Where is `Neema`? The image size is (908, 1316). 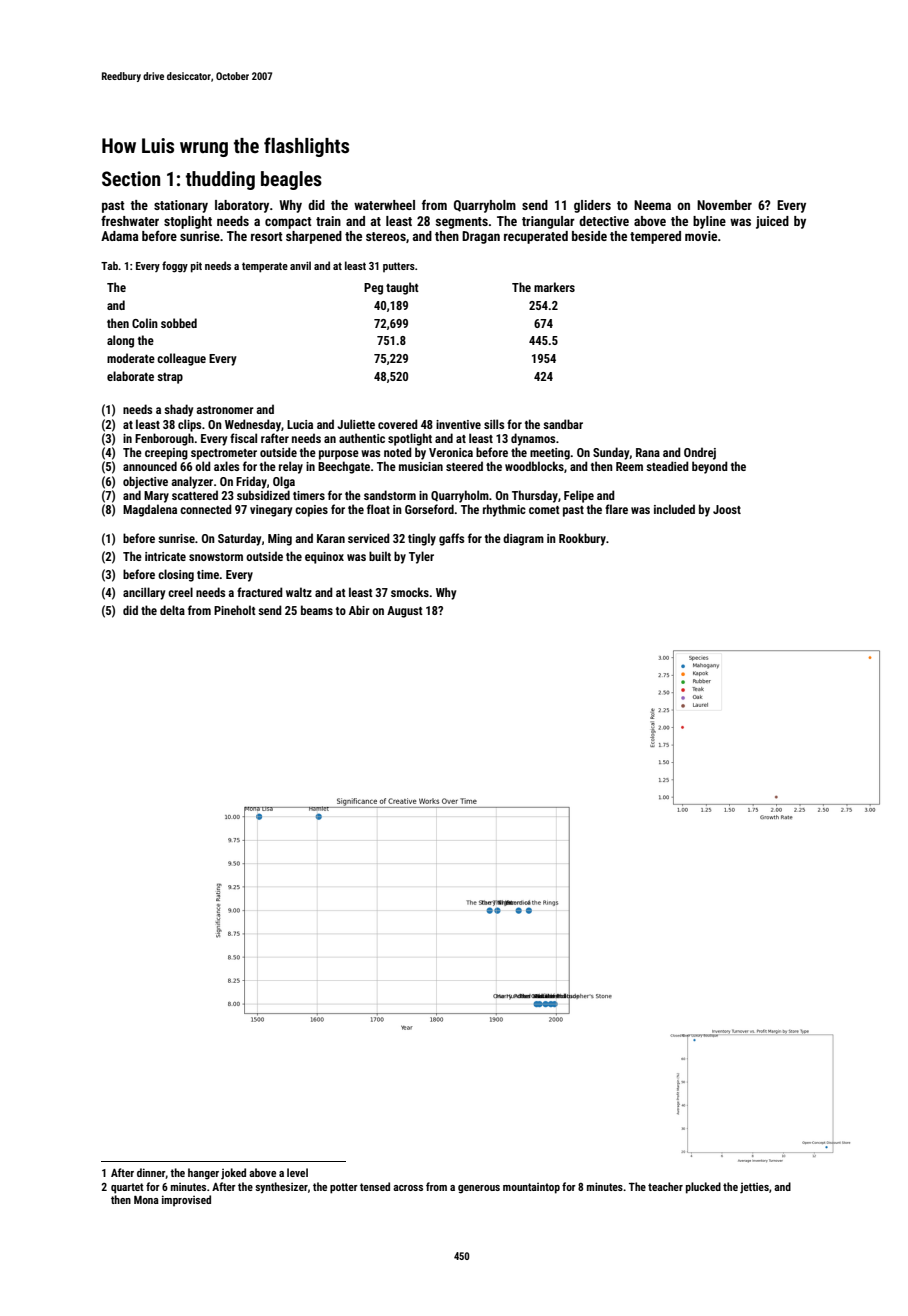
Neema is located at coordinates (652, 205).
